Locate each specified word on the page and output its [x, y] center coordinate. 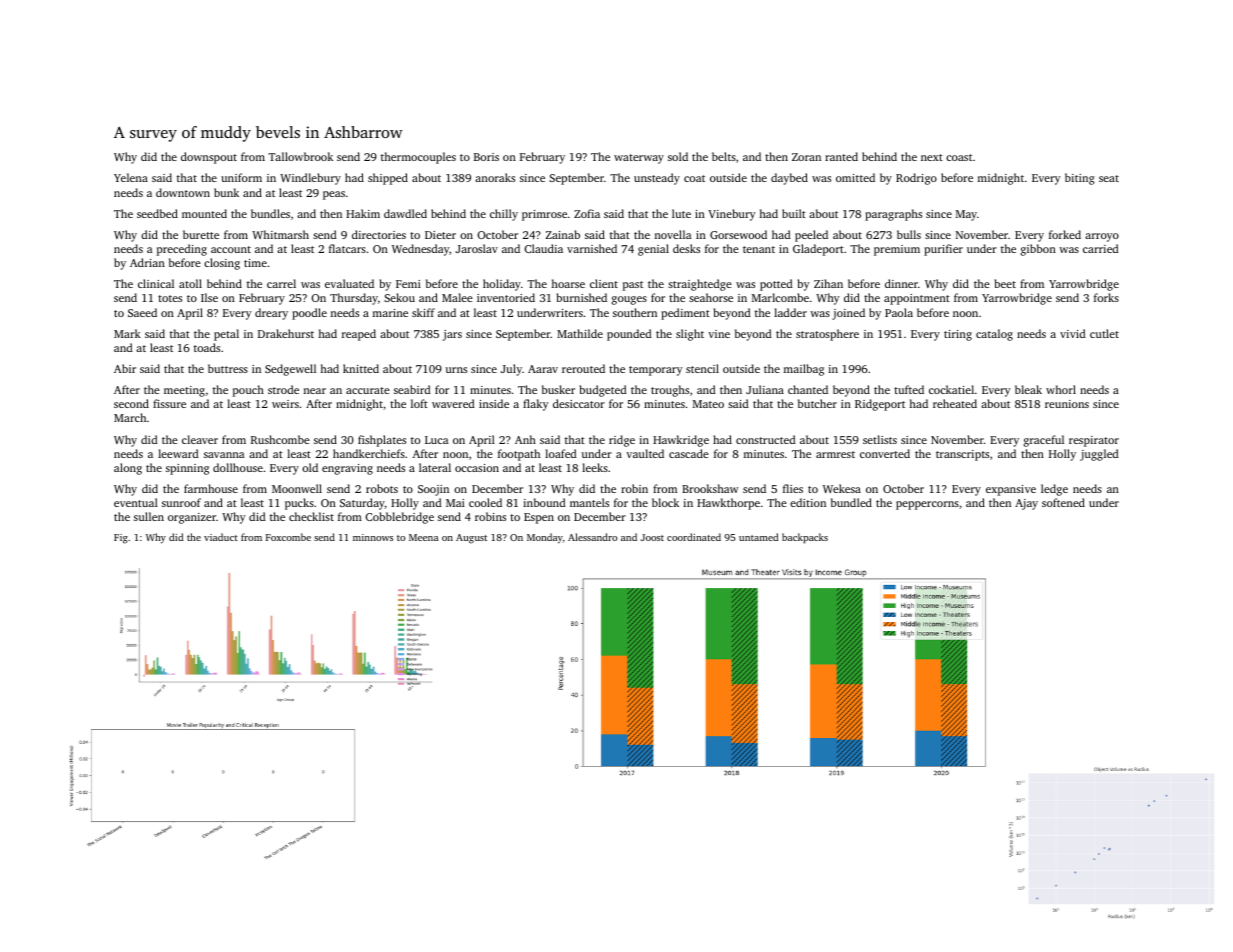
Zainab [563, 234]
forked [1065, 234]
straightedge [700, 285]
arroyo [1102, 237]
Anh [525, 439]
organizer [192, 518]
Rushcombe [280, 439]
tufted [909, 389]
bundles [270, 213]
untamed [758, 537]
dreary [271, 314]
